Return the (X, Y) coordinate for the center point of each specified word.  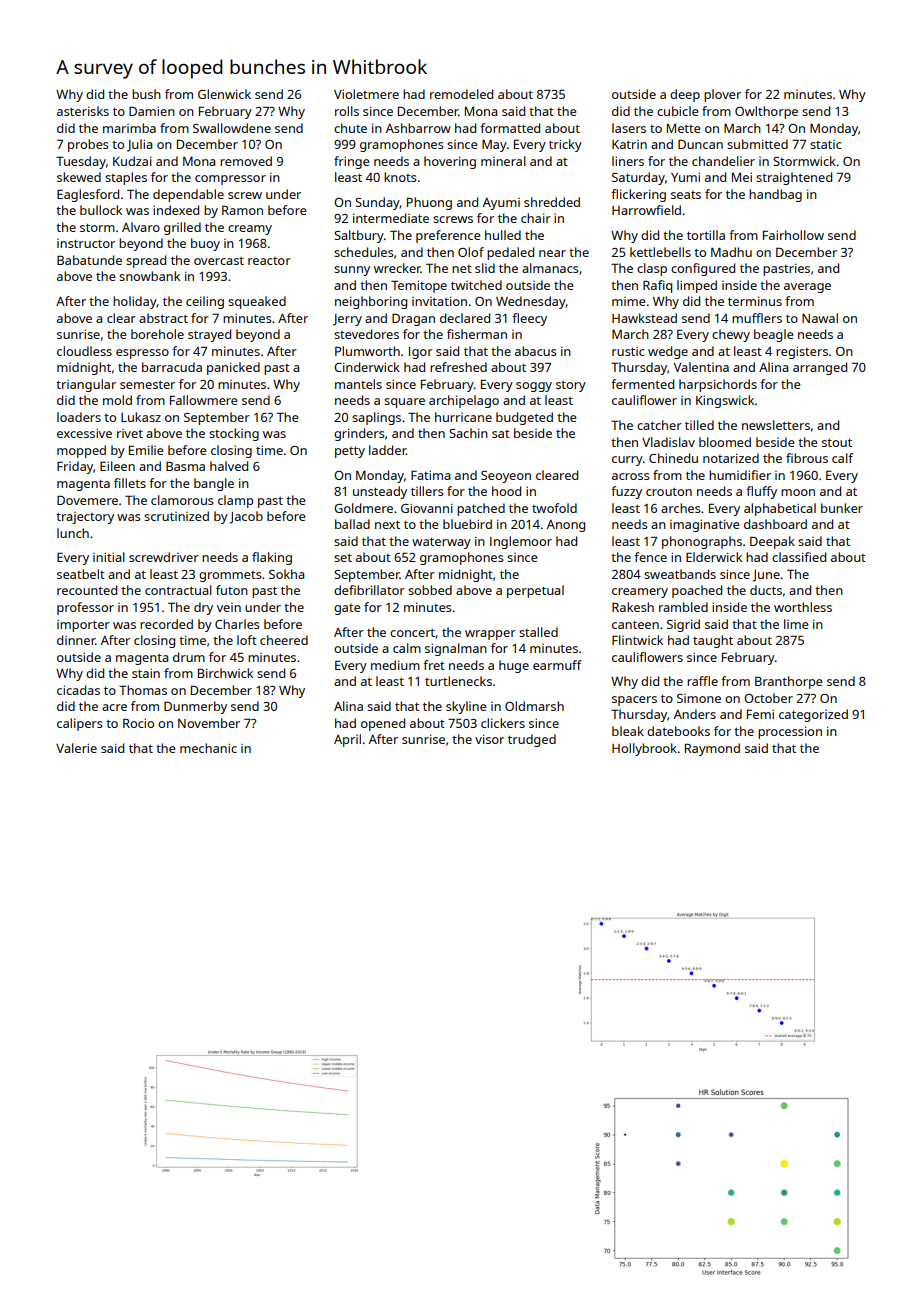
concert (412, 633)
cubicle (678, 111)
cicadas (78, 690)
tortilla (706, 235)
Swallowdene (232, 128)
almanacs (550, 268)
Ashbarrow (418, 128)
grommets (230, 576)
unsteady (380, 492)
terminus (755, 301)
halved (229, 466)
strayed (209, 335)
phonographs (702, 542)
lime (796, 624)
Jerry (347, 320)
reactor (269, 261)
